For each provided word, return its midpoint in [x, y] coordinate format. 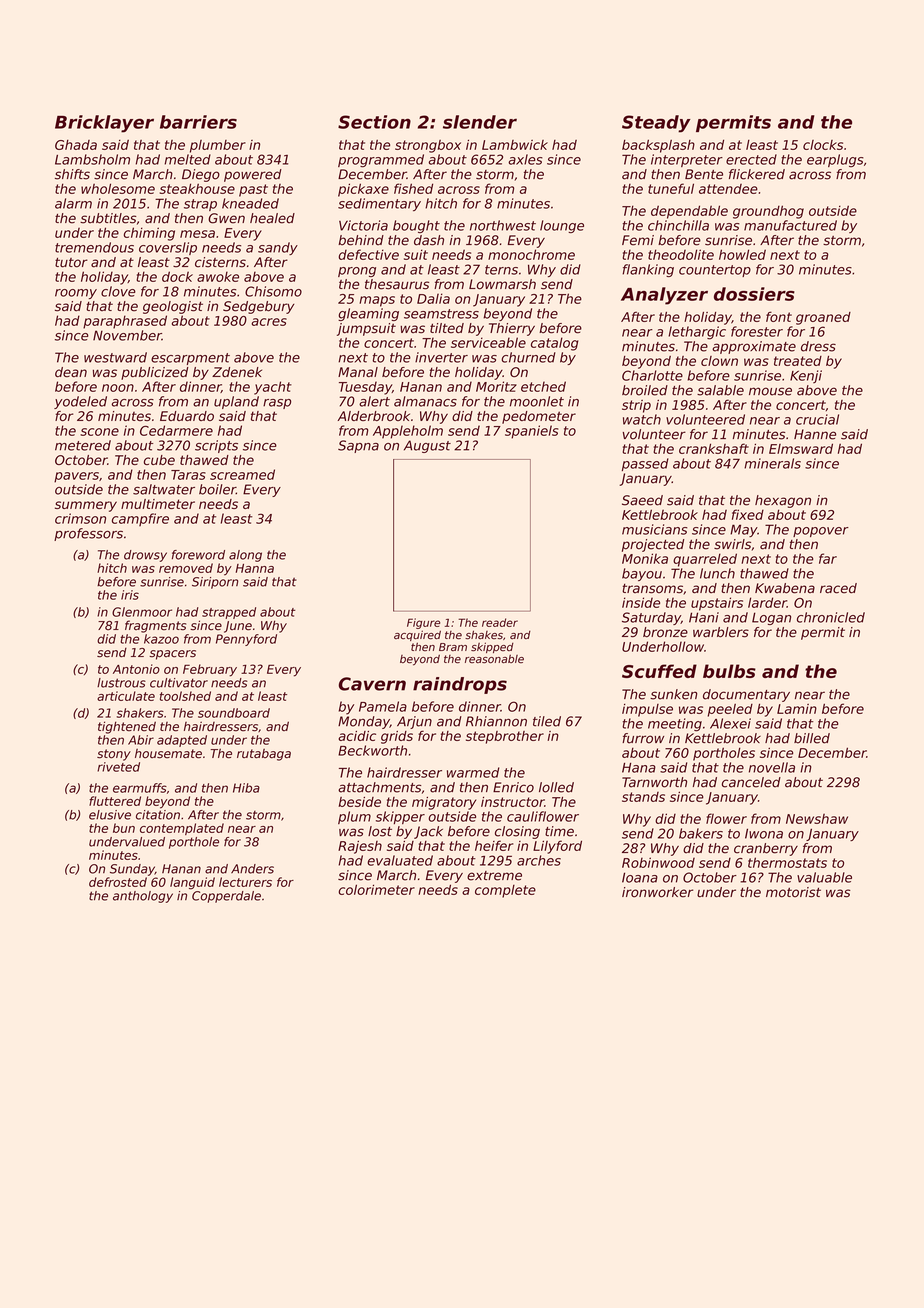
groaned [823, 318]
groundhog [768, 212]
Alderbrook [373, 416]
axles [525, 159]
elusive [110, 815]
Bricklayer [104, 124]
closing [517, 832]
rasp [277, 404]
